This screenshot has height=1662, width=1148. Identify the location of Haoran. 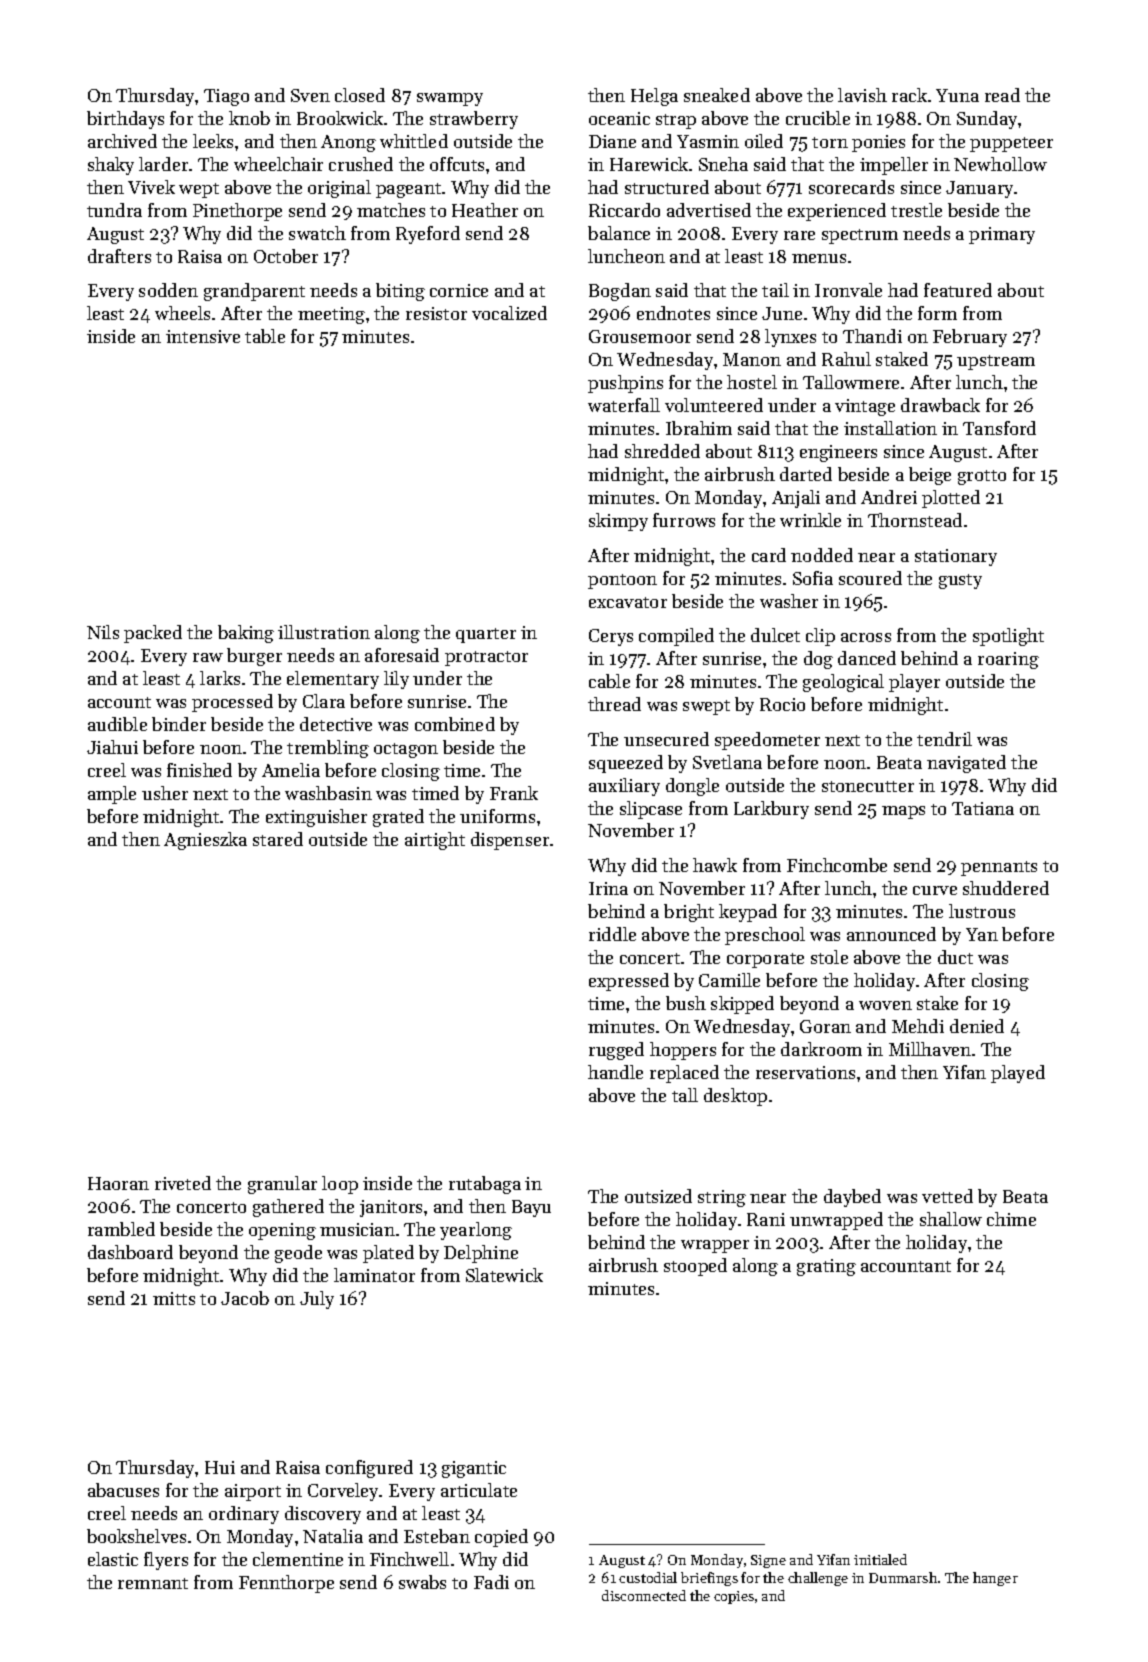
(118, 1183).
